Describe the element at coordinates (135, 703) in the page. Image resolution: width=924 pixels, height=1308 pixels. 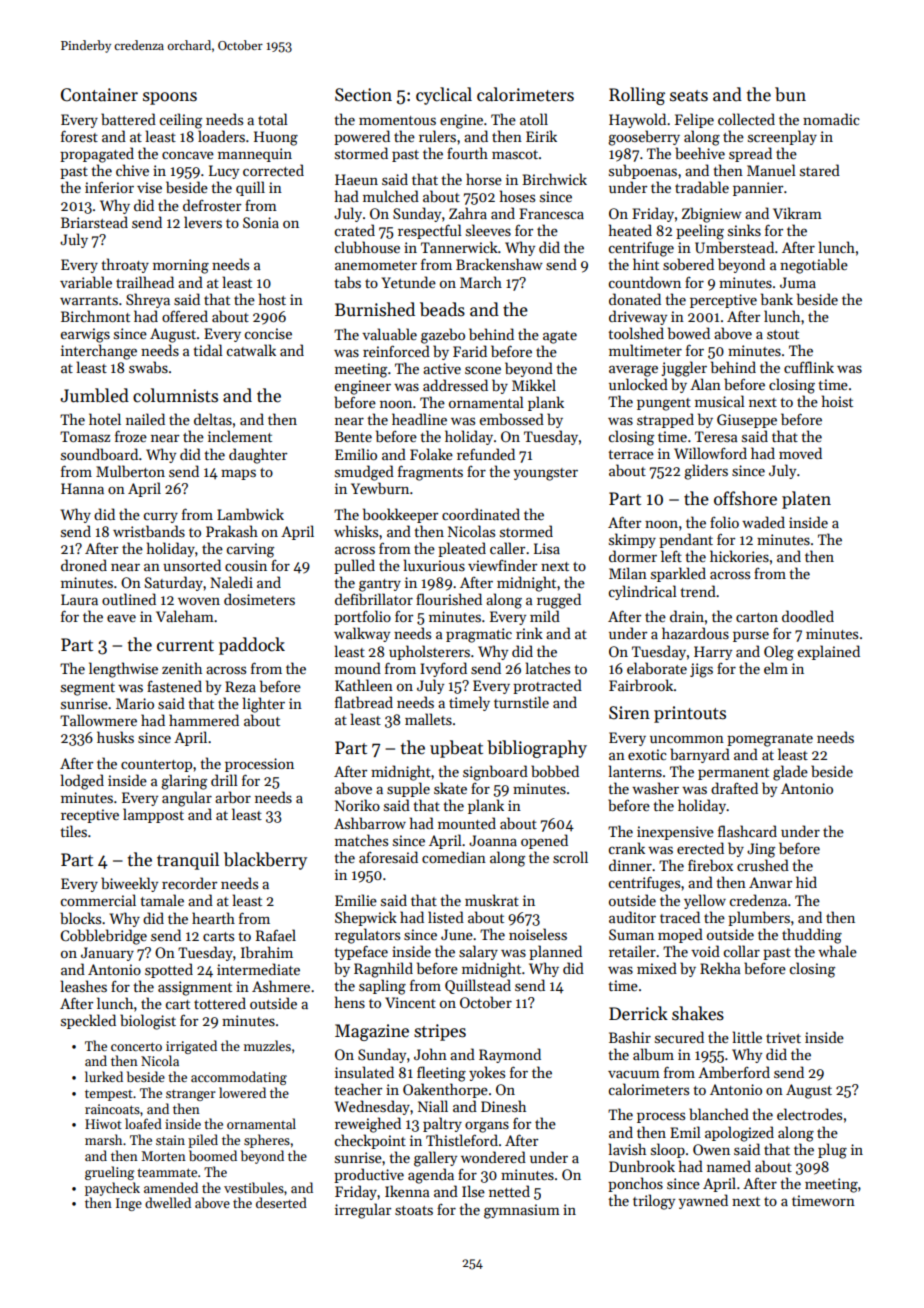
I see `Mario` at that location.
